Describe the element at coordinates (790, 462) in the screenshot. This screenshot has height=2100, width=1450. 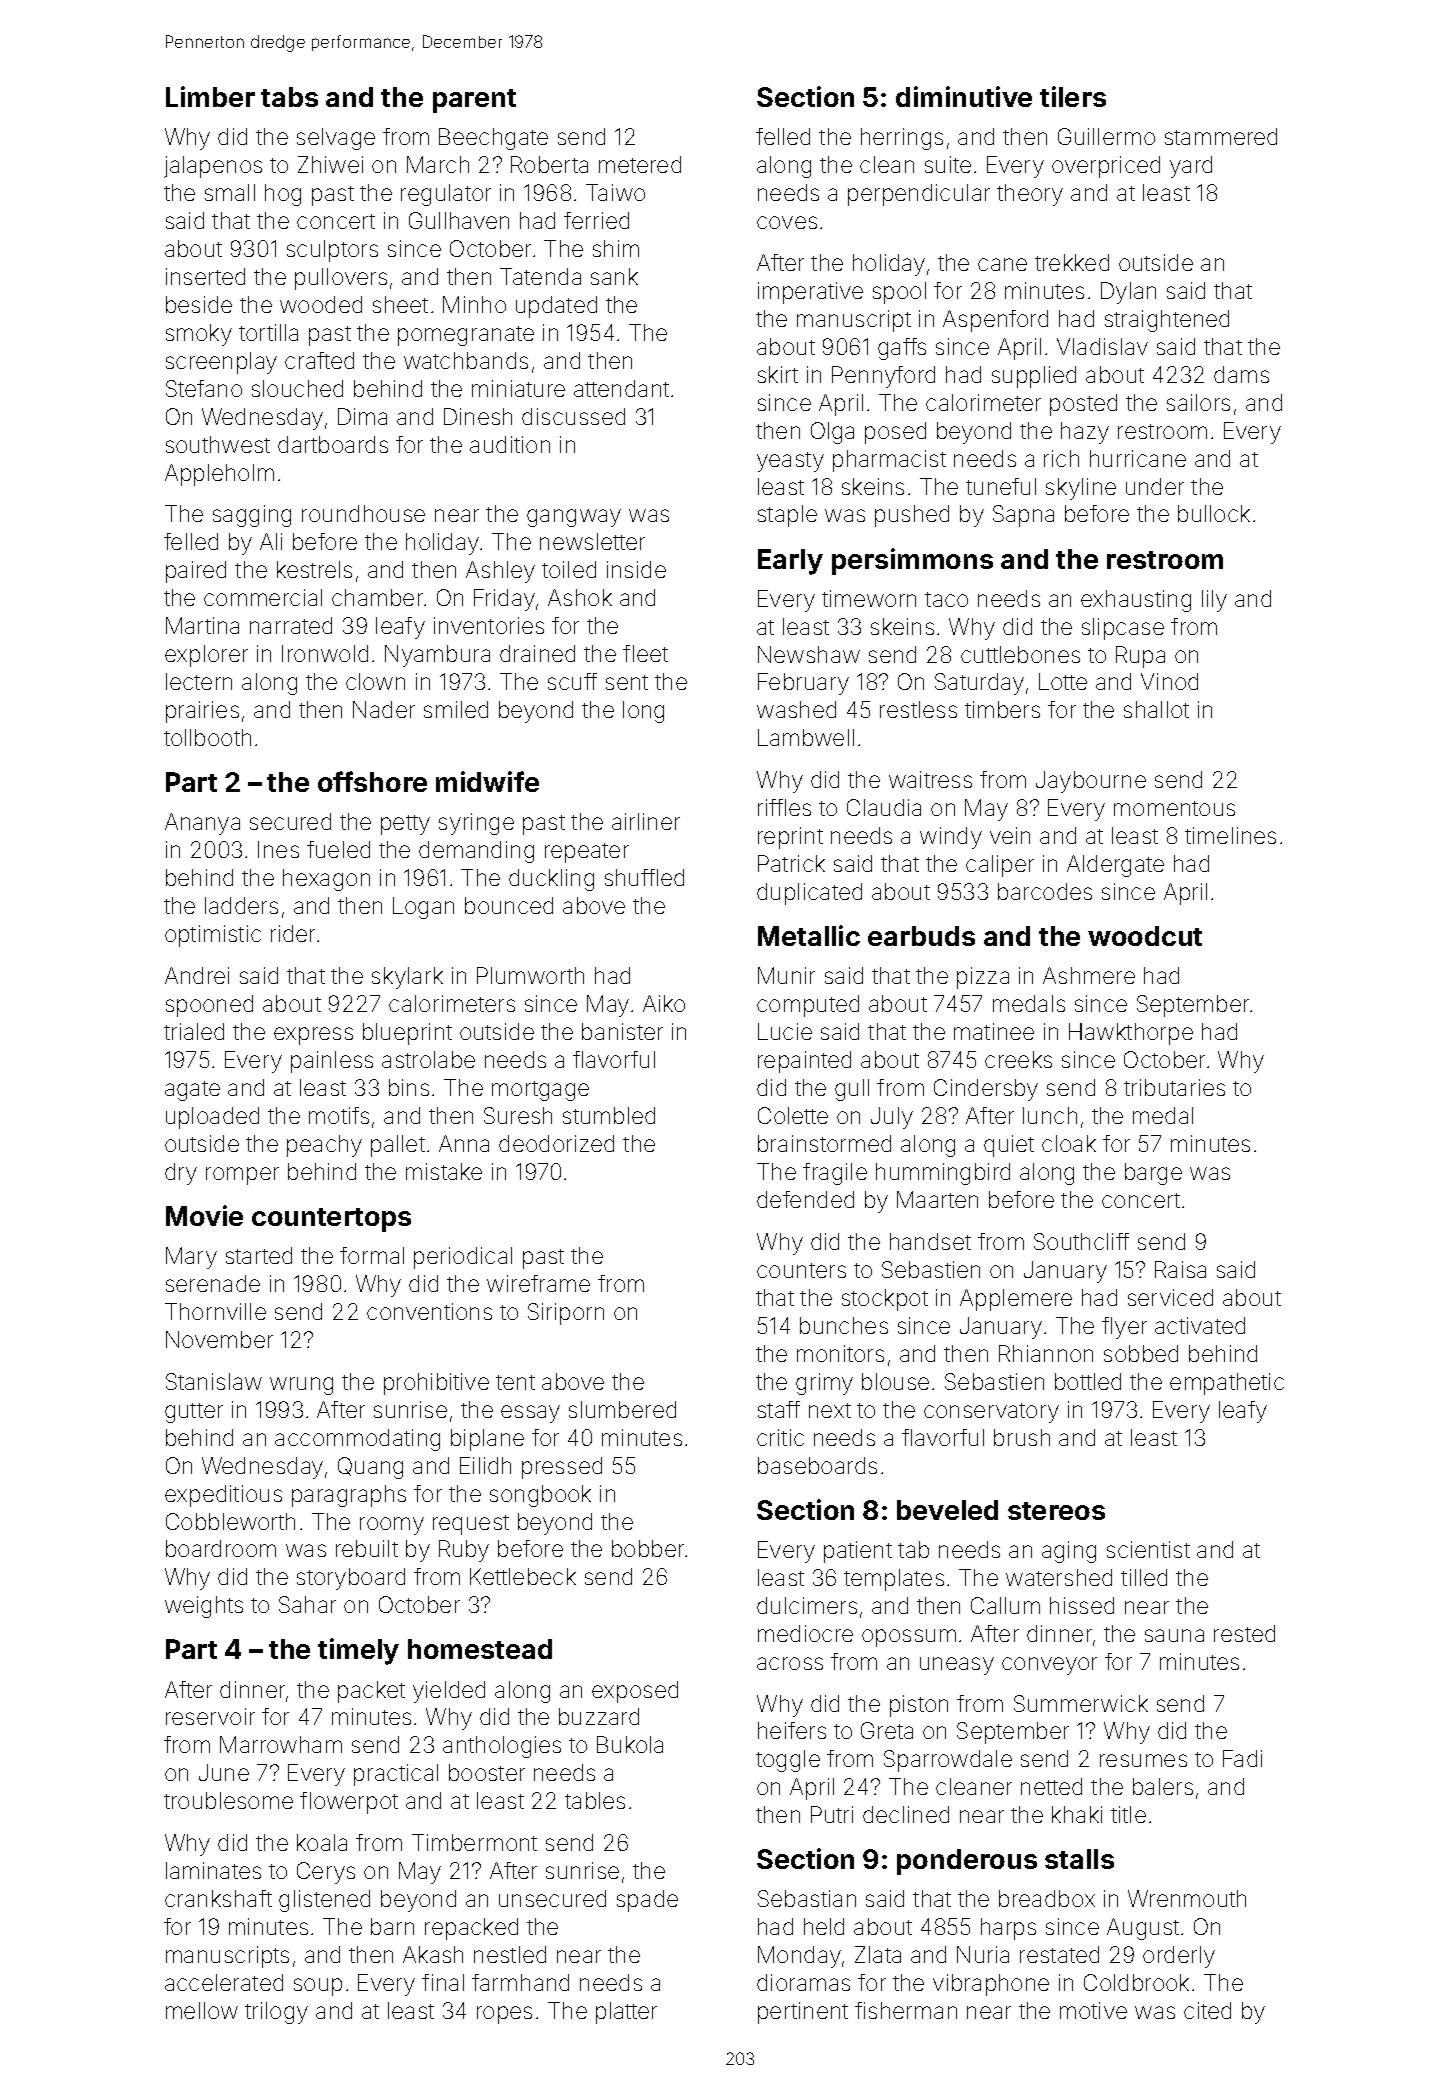
I see `yeasty` at that location.
